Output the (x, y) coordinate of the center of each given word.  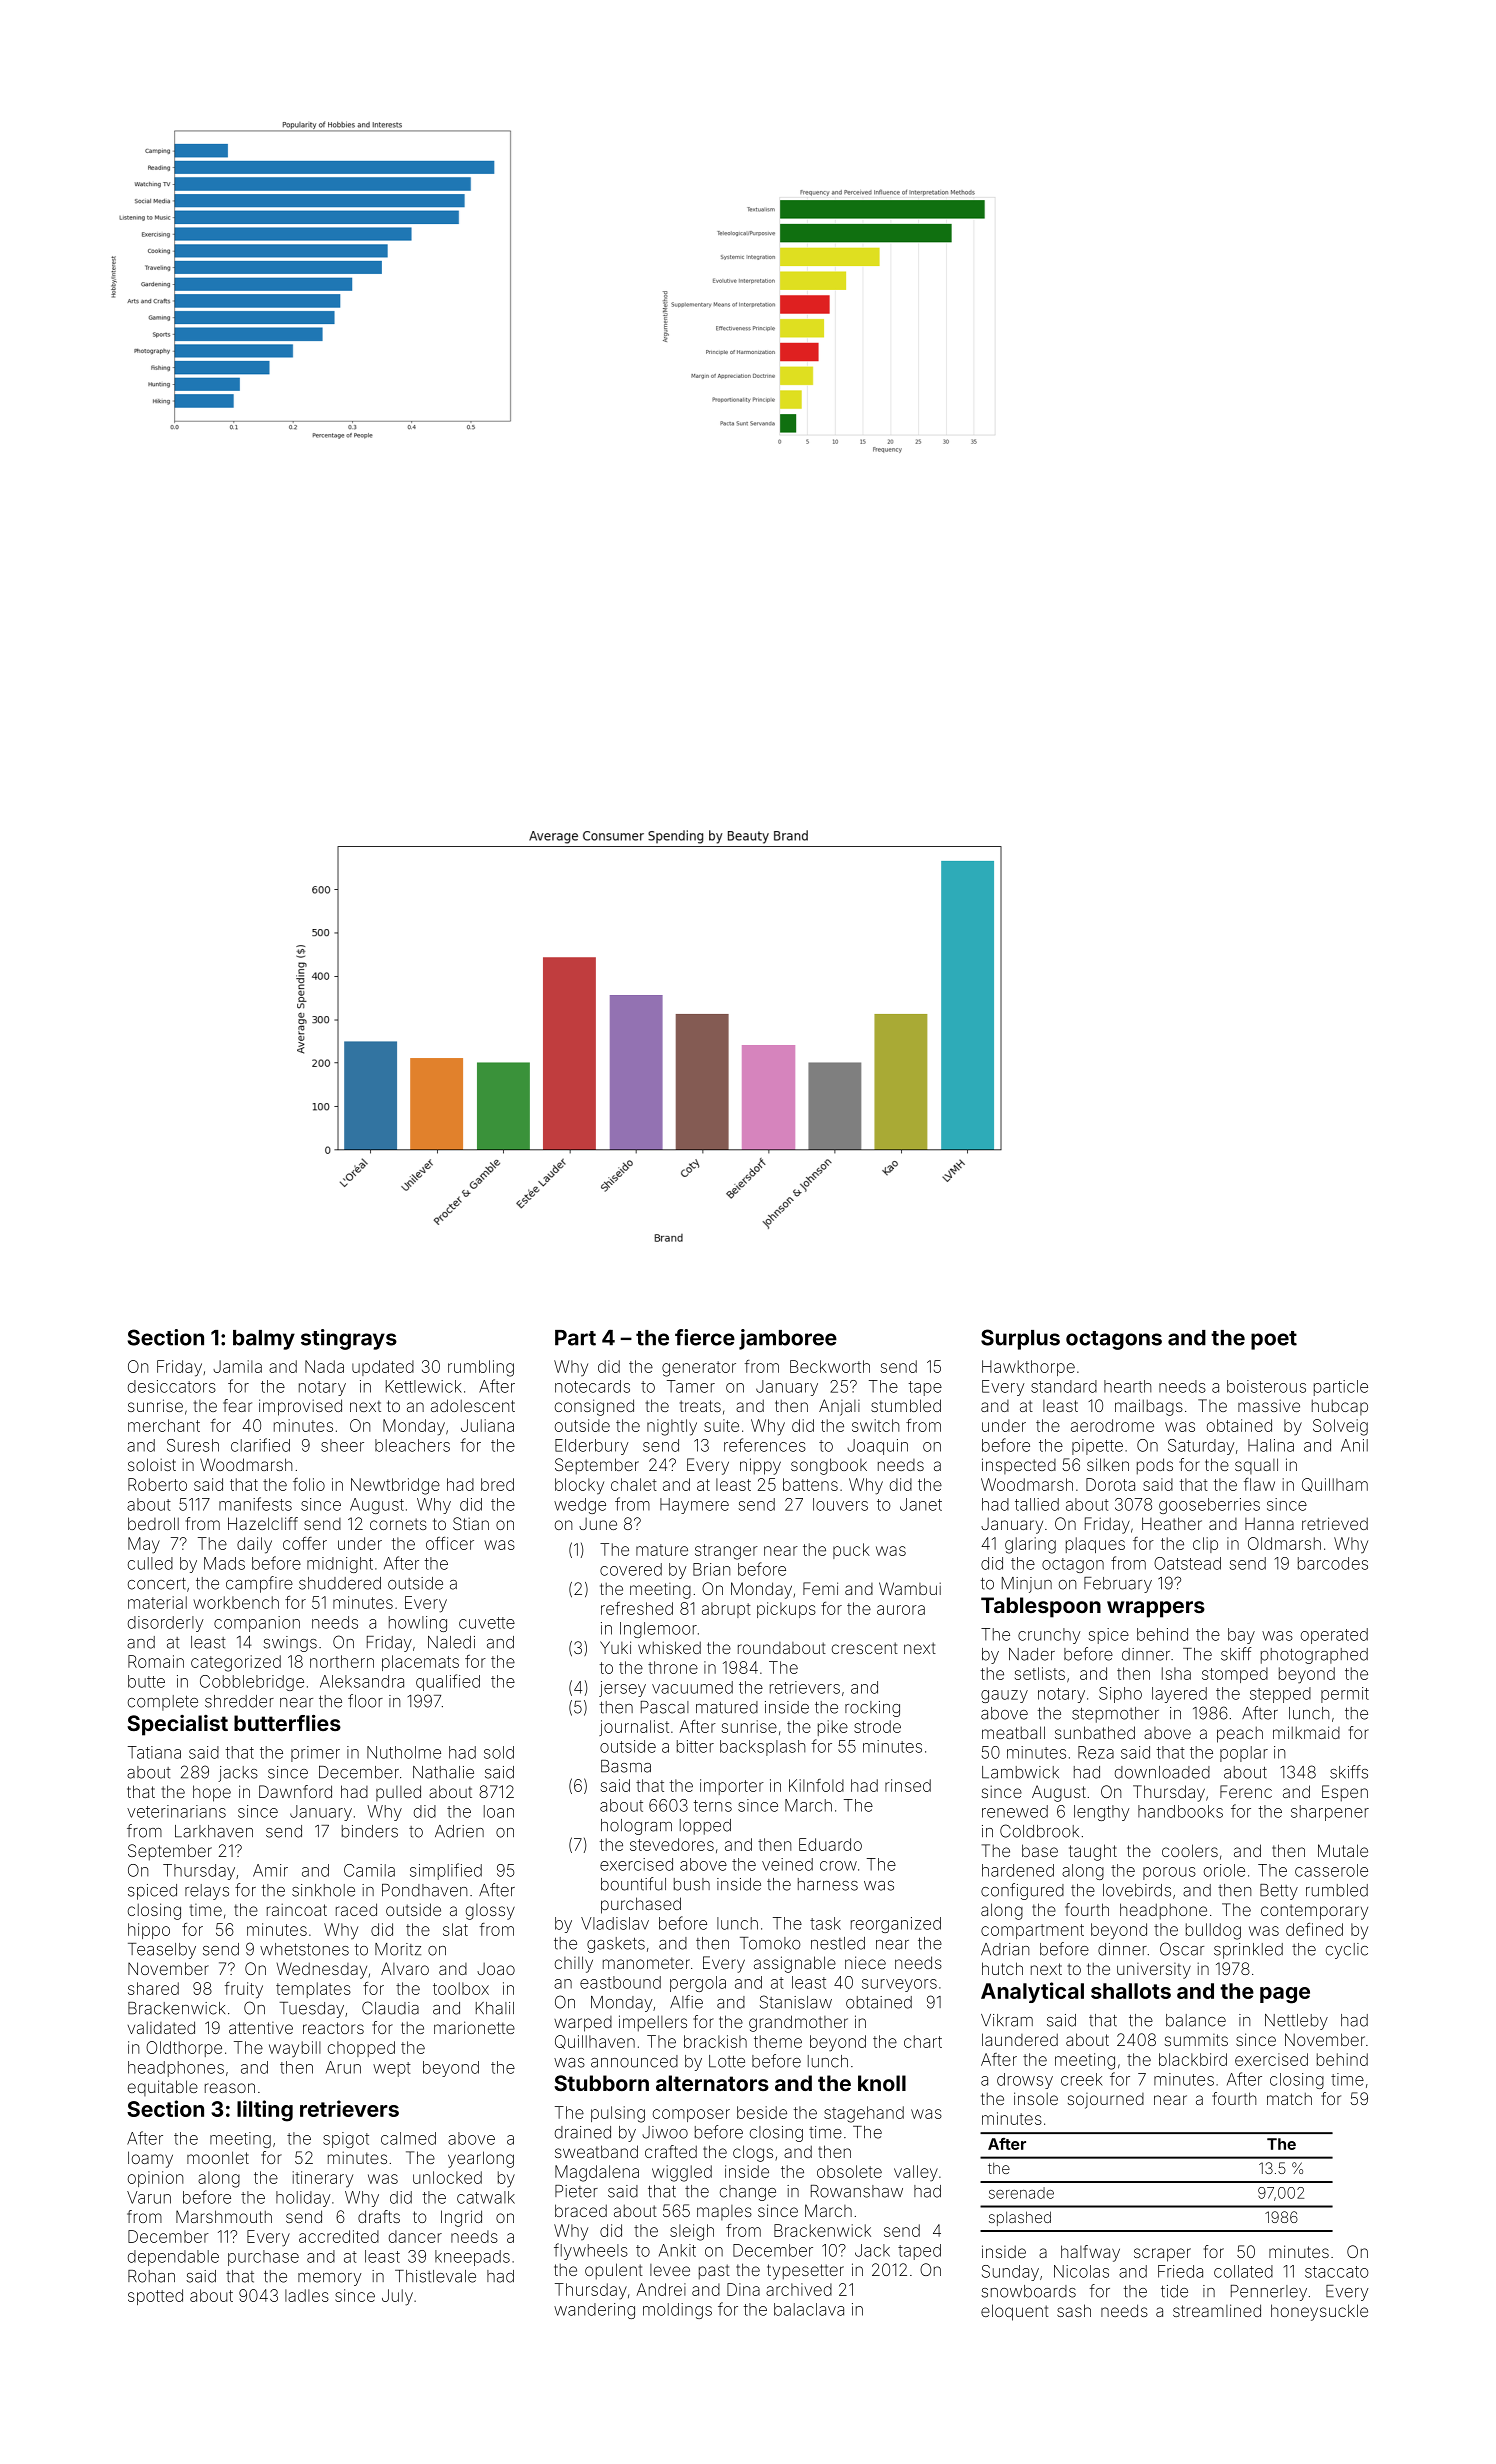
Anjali (839, 1407)
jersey (622, 1689)
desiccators (172, 1386)
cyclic (1347, 1951)
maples (724, 2212)
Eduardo (830, 1844)
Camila (369, 1870)
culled (150, 1563)
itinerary (323, 2179)
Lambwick (1020, 1772)
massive (1269, 1405)
